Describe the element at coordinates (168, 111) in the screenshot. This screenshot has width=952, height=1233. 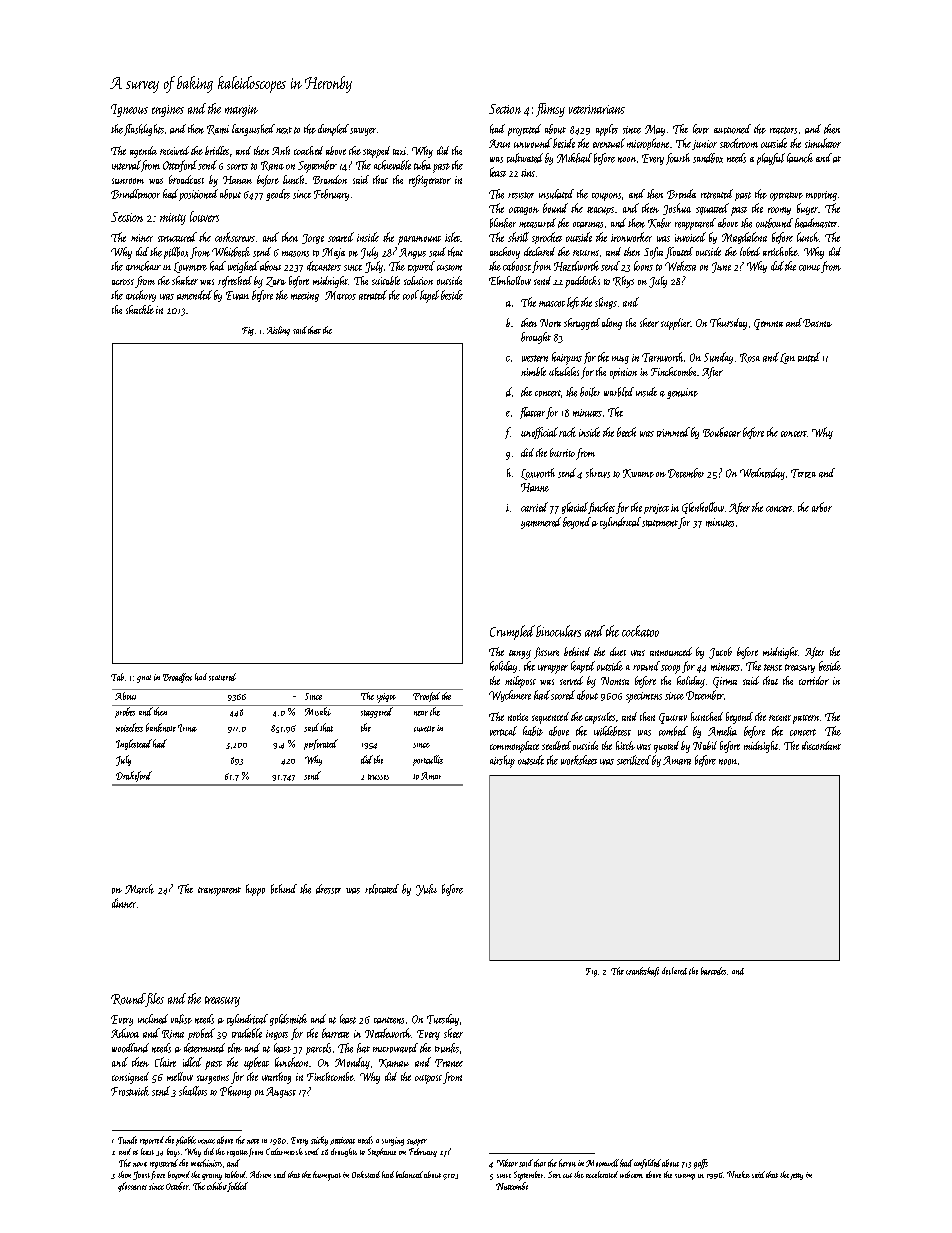
I see `engines` at that location.
